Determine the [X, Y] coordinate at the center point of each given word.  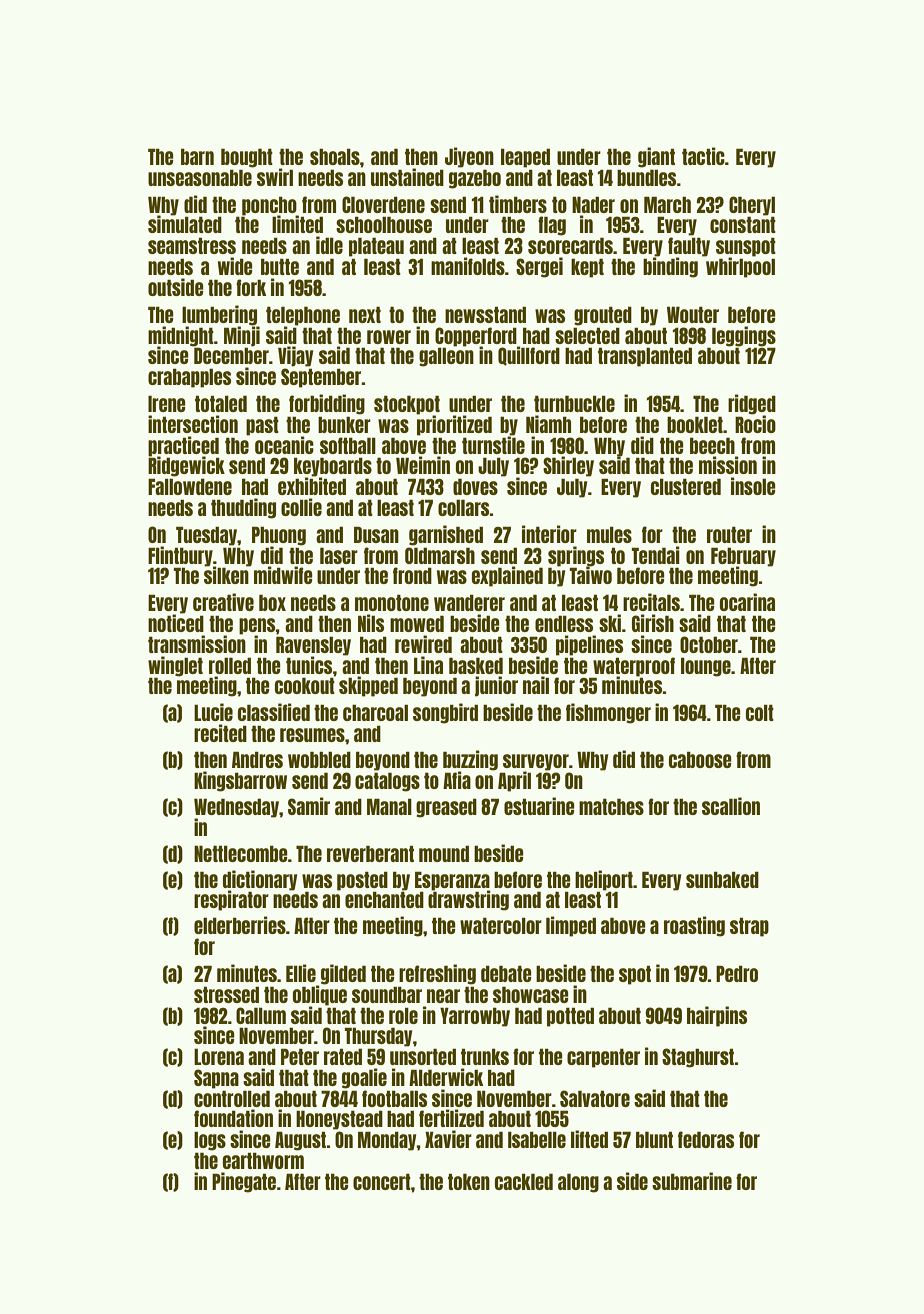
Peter [300, 1056]
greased [446, 808]
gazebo [475, 179]
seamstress [192, 245]
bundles [646, 177]
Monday [387, 1141]
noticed [176, 623]
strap [749, 927]
